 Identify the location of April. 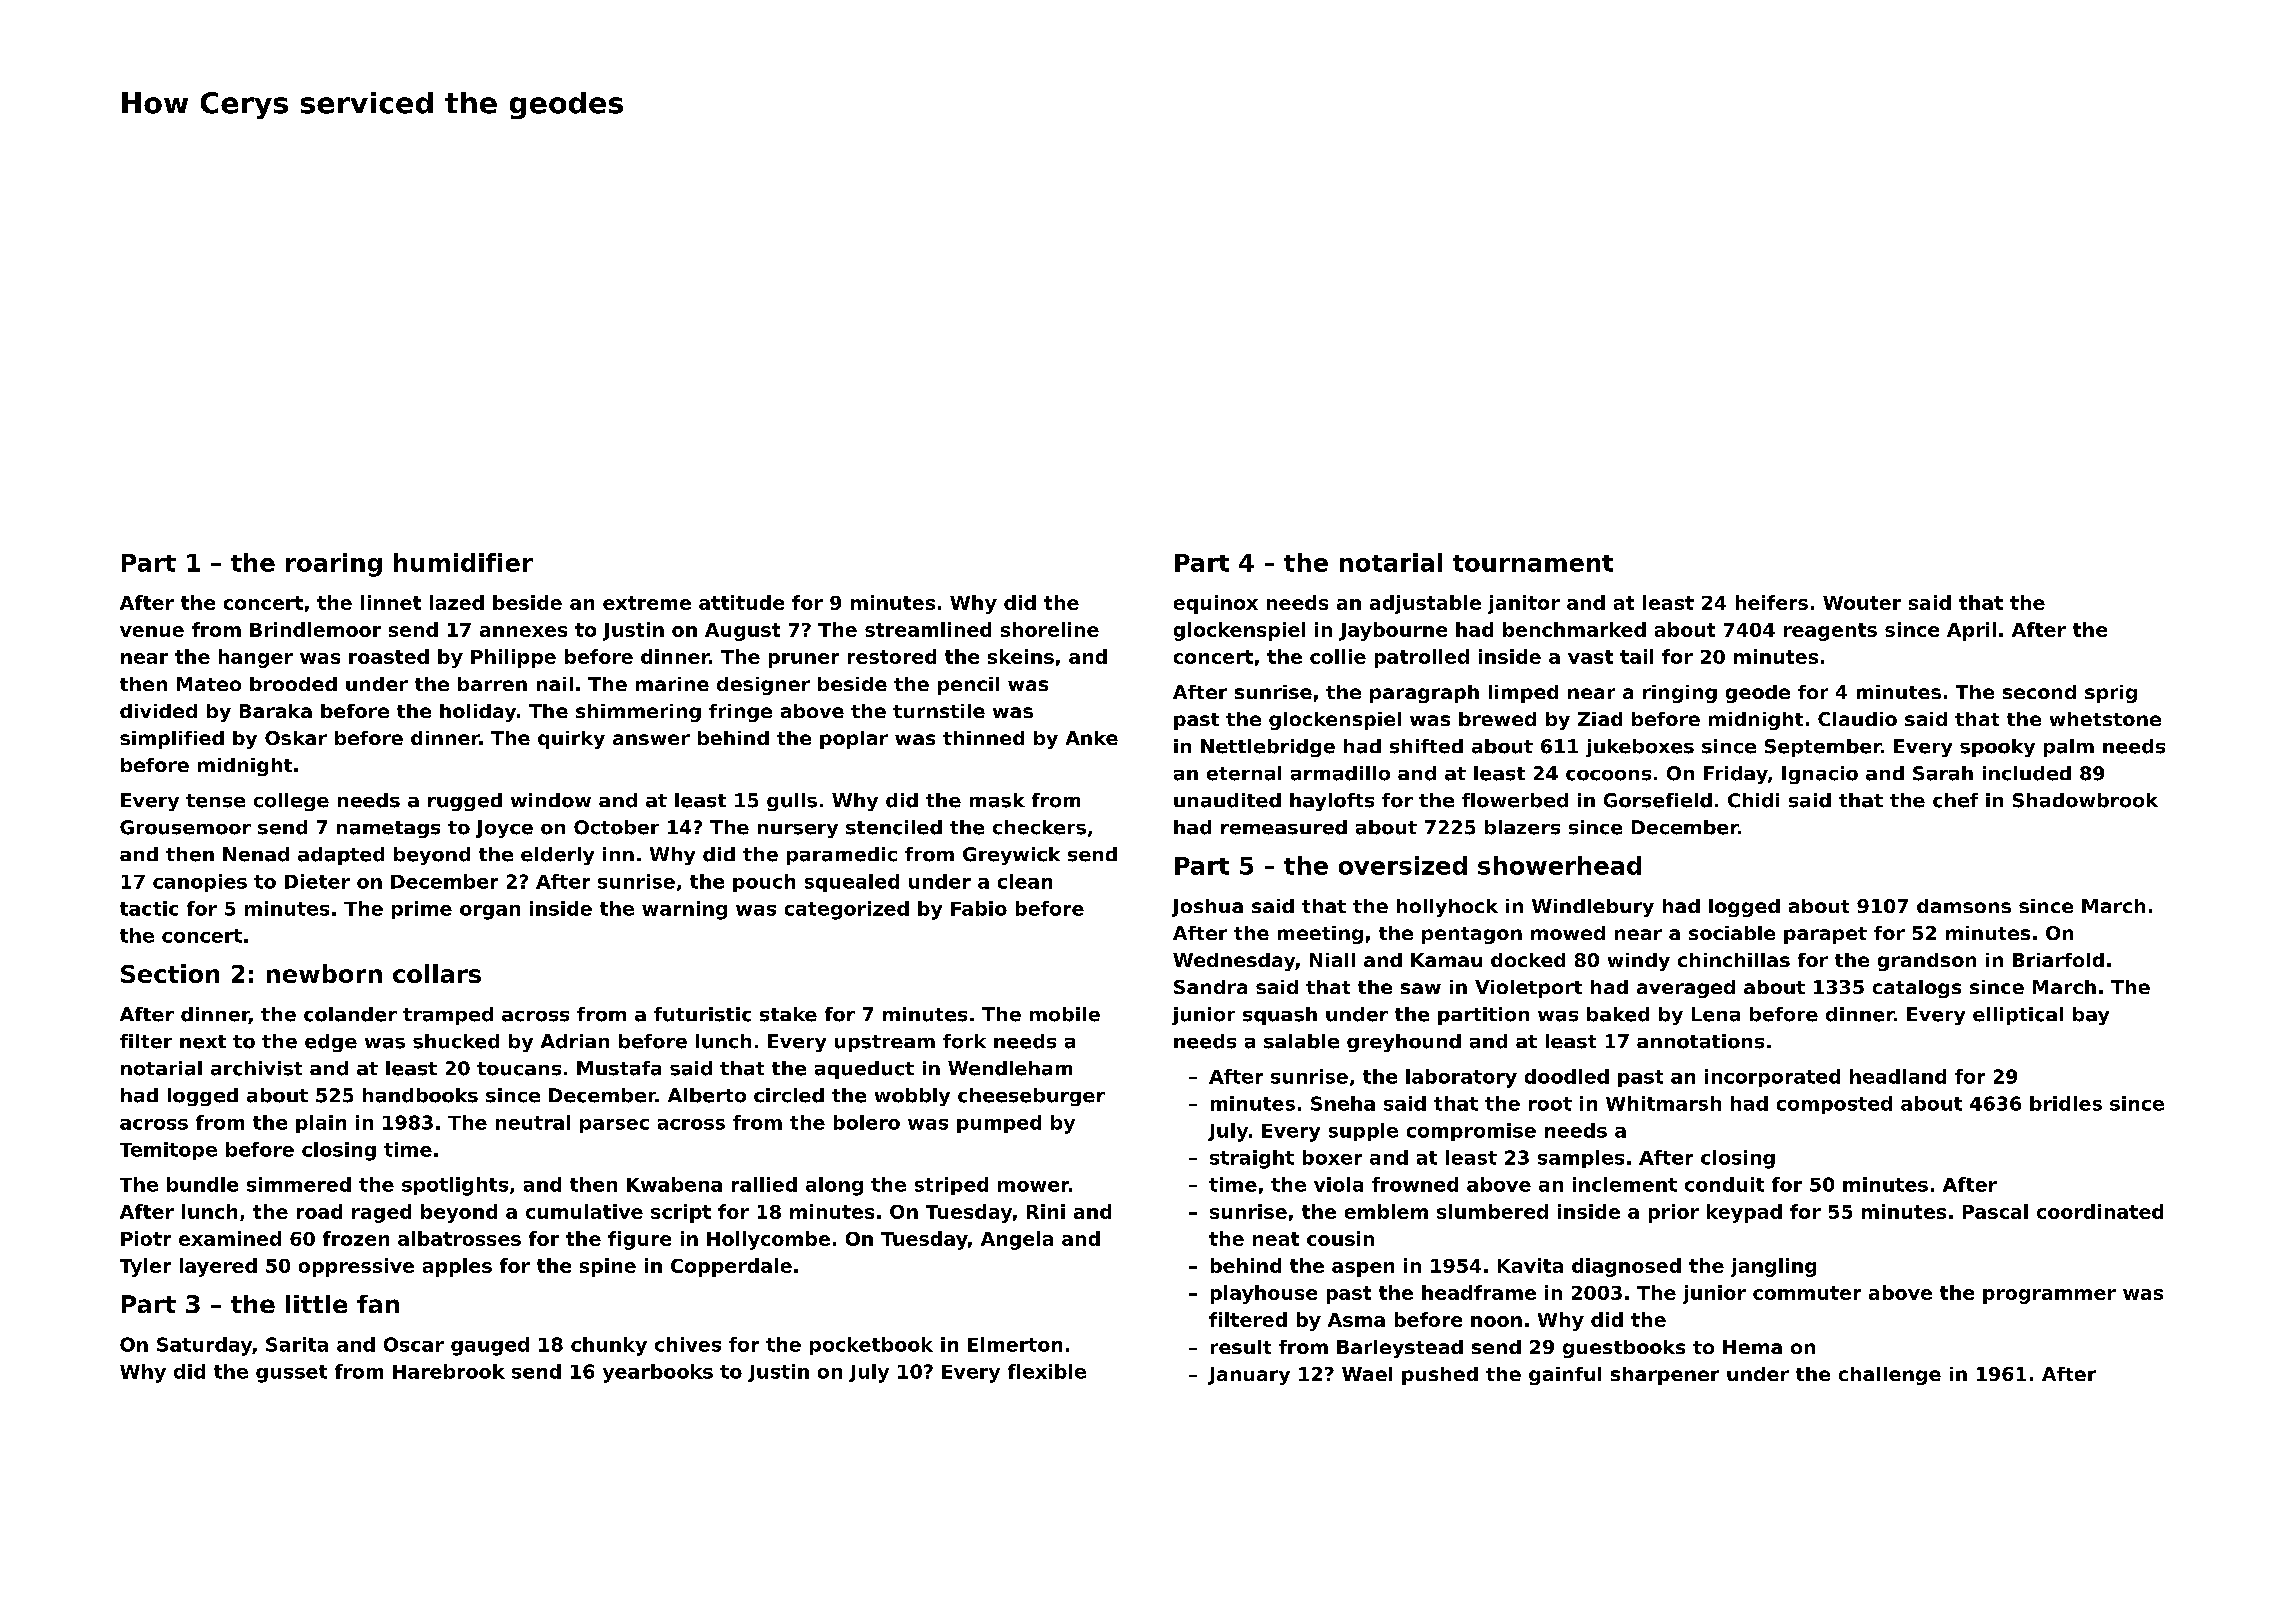
(1971, 631).
